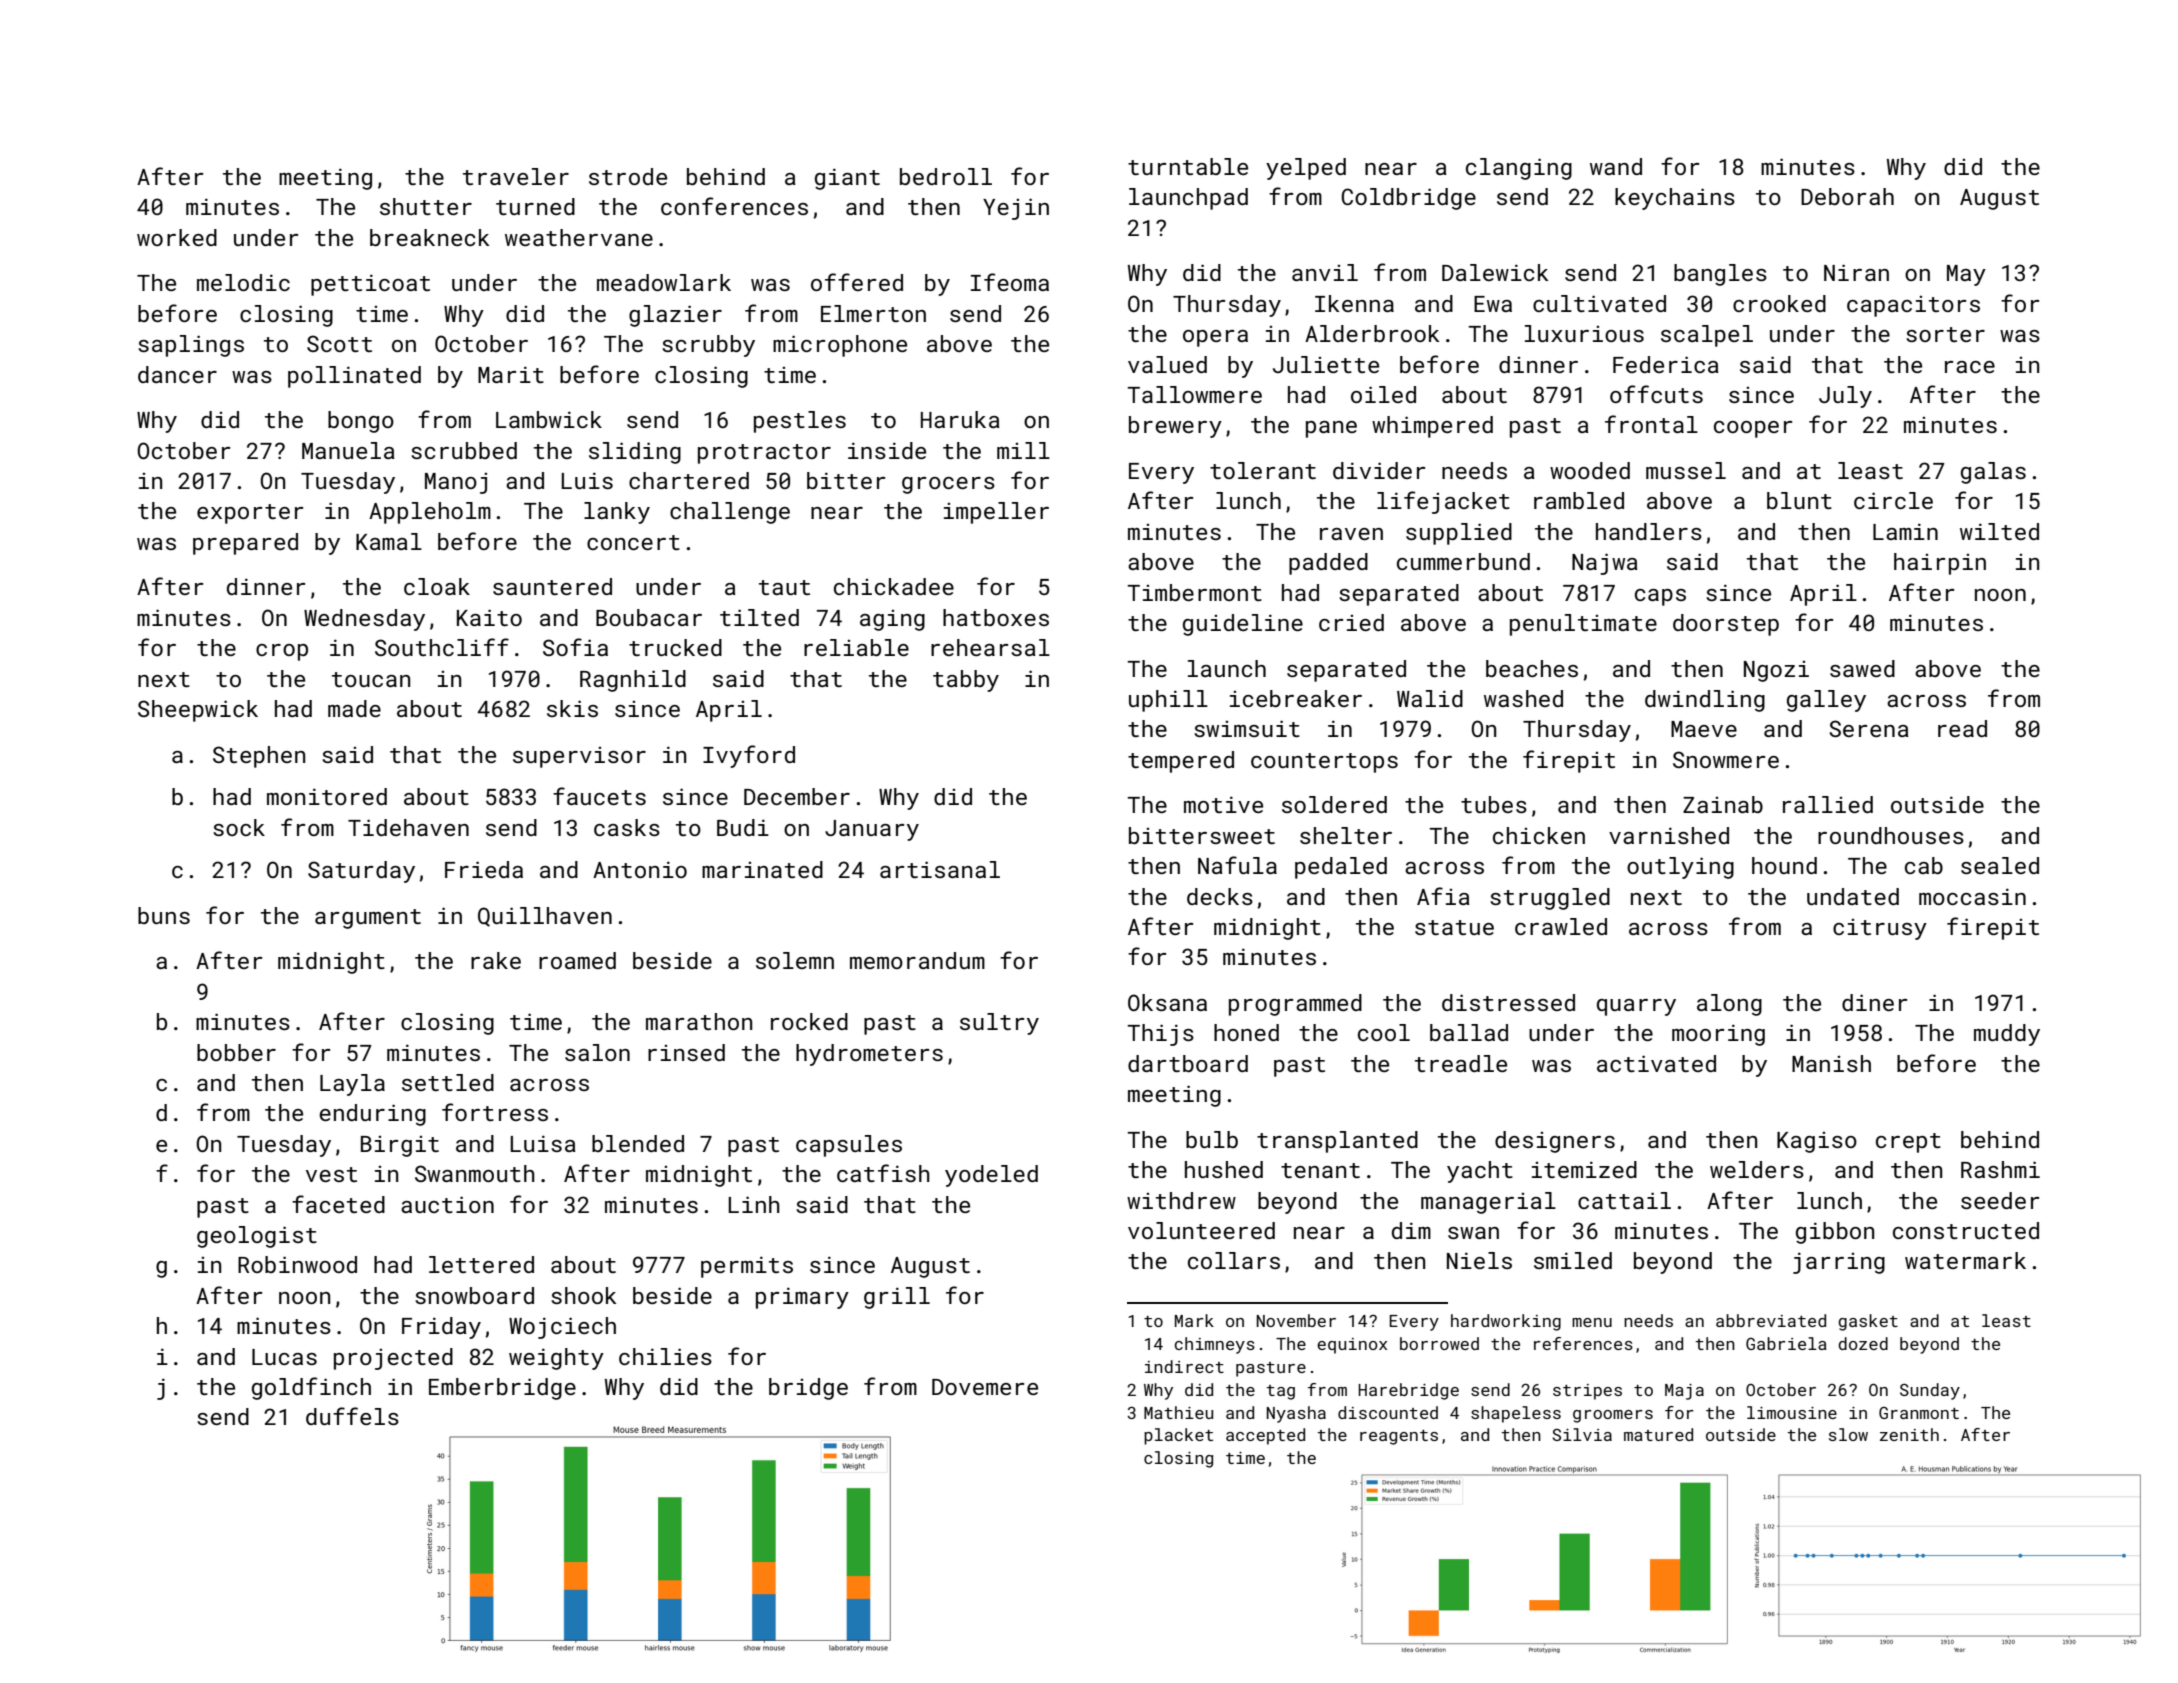 The height and width of the page is (1683, 2178). Describe the element at coordinates (1306, 169) in the page. I see `yelped` at that location.
